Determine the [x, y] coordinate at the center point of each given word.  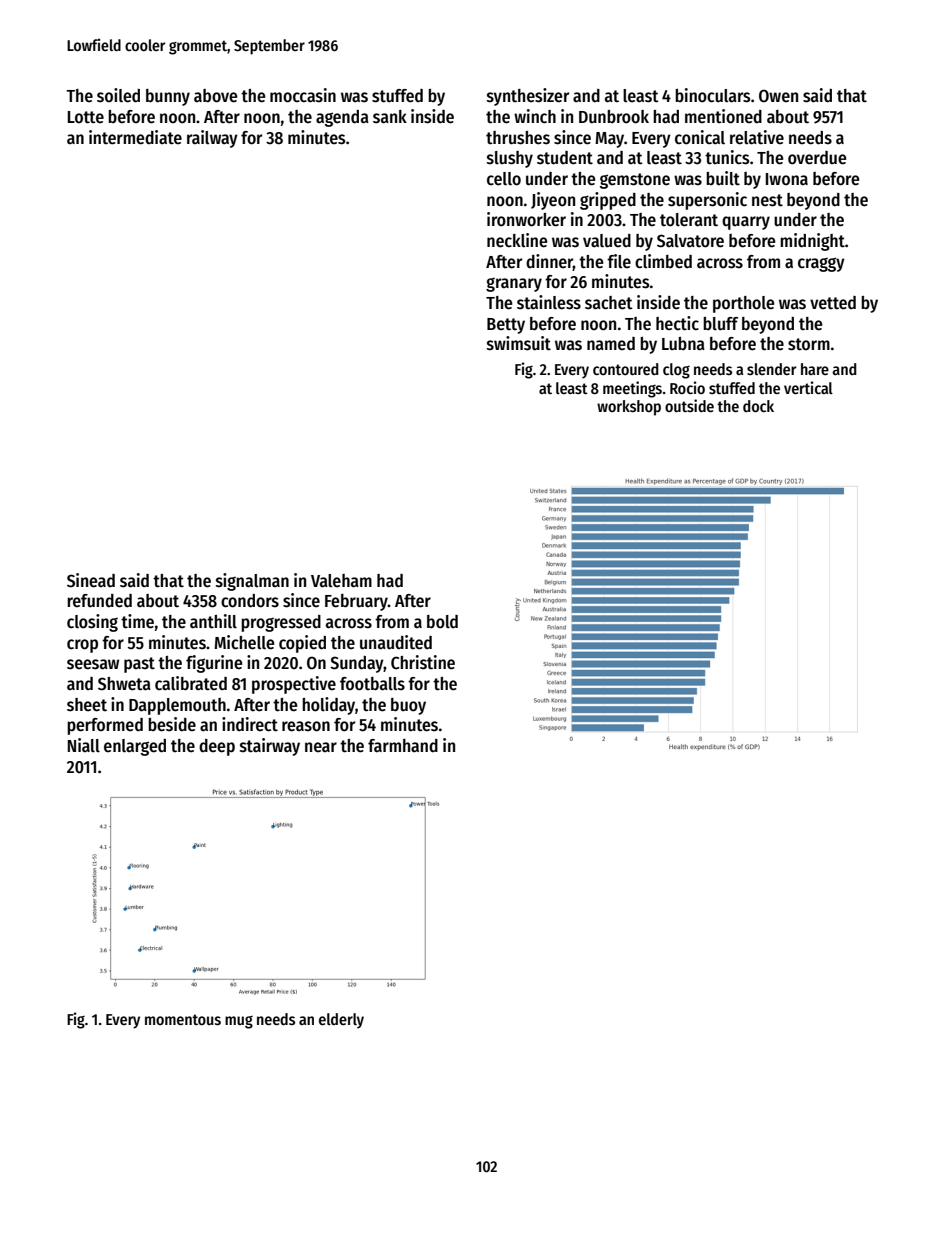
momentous [183, 1020]
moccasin [303, 95]
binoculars [712, 95]
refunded [99, 601]
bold [442, 622]
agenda [342, 118]
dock [758, 406]
